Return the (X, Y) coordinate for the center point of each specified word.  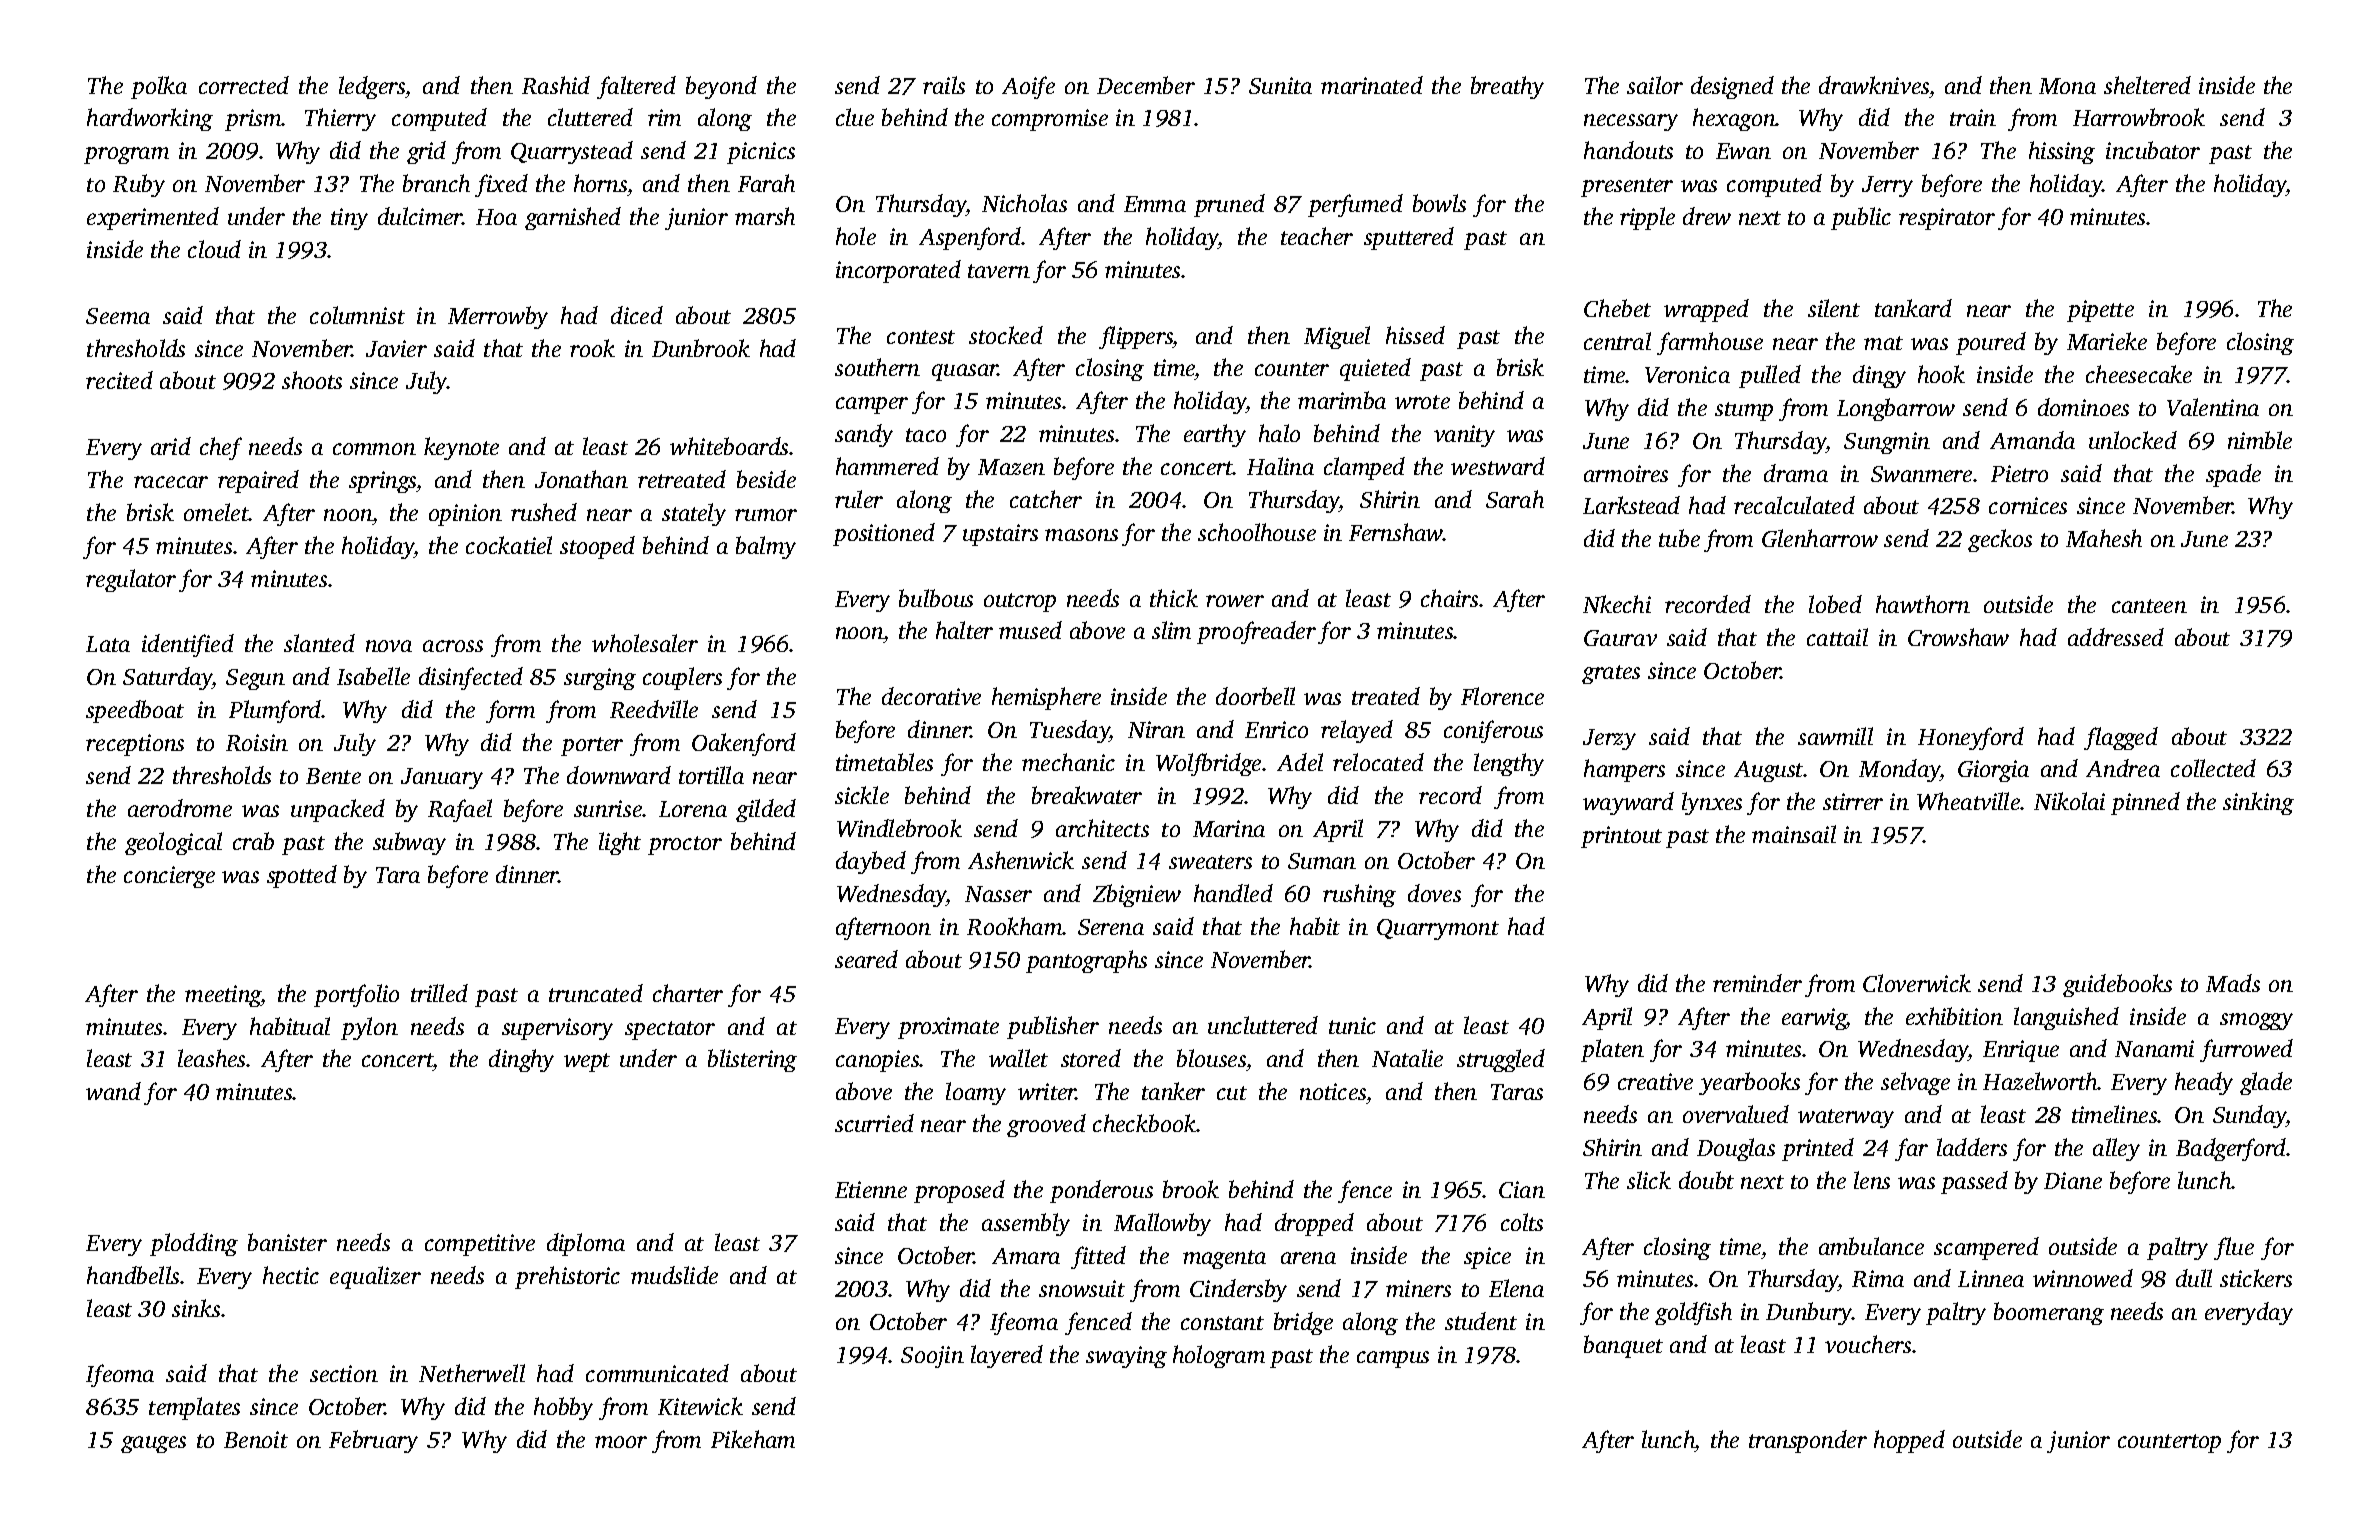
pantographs (1086, 961)
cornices (2028, 505)
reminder (1757, 983)
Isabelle (373, 676)
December (1146, 85)
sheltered (2147, 85)
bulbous (936, 598)
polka (159, 87)
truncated (596, 993)
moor (621, 1442)
